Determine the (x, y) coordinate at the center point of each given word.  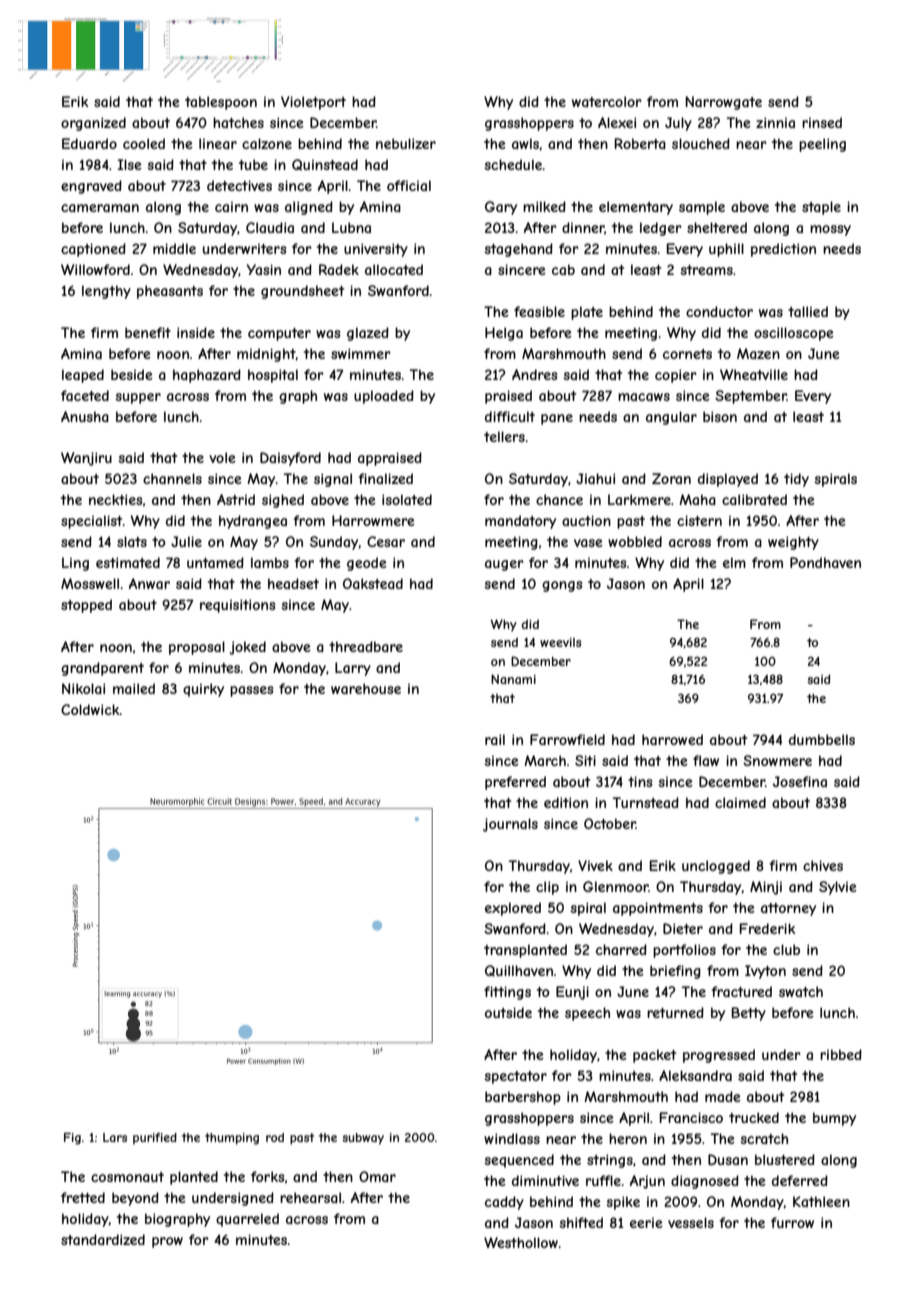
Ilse (130, 164)
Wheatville (754, 374)
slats (132, 541)
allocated (394, 269)
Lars (115, 1137)
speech (587, 1014)
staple (821, 208)
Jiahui (595, 478)
